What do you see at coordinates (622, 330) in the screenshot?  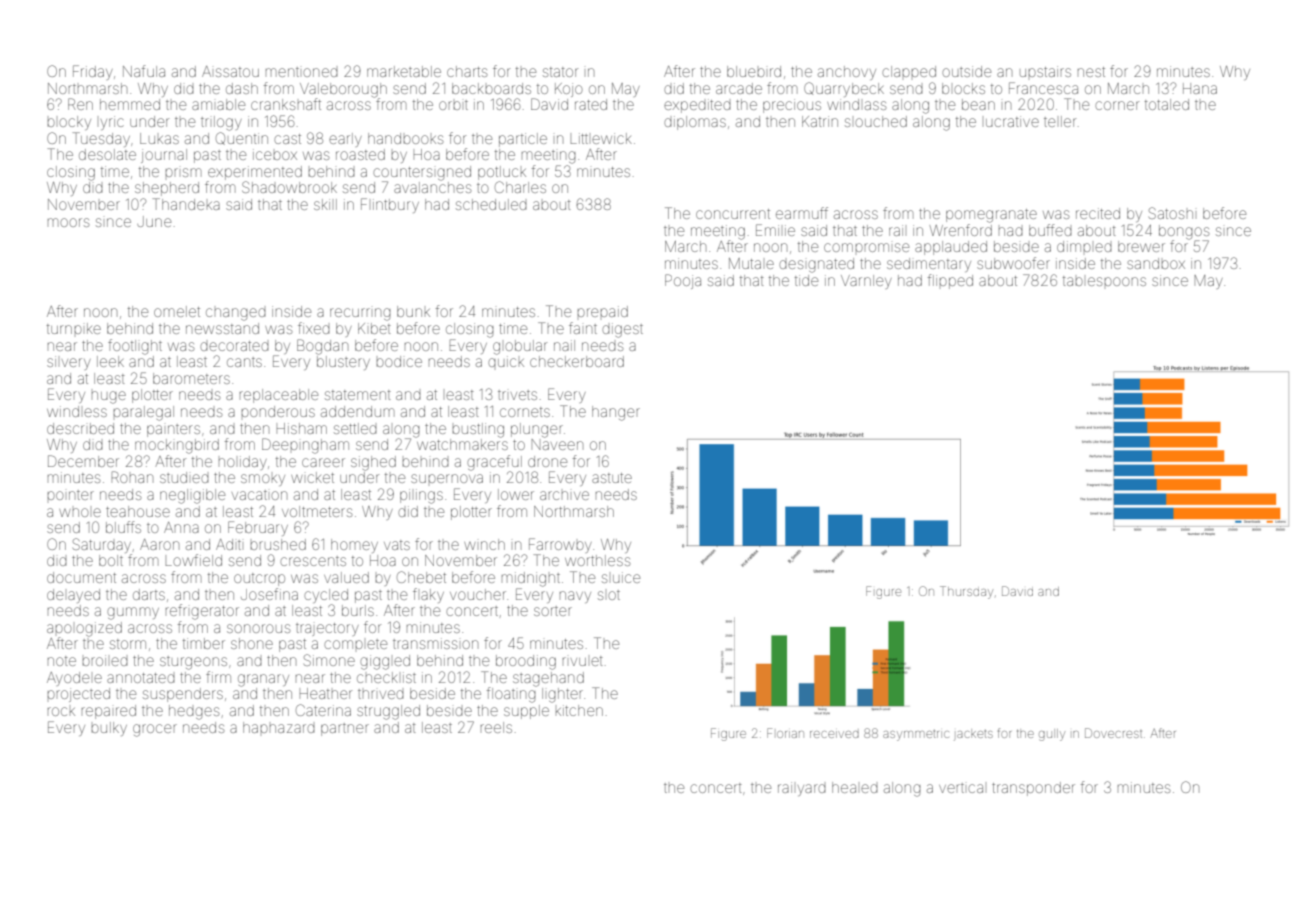 I see `digest` at bounding box center [622, 330].
